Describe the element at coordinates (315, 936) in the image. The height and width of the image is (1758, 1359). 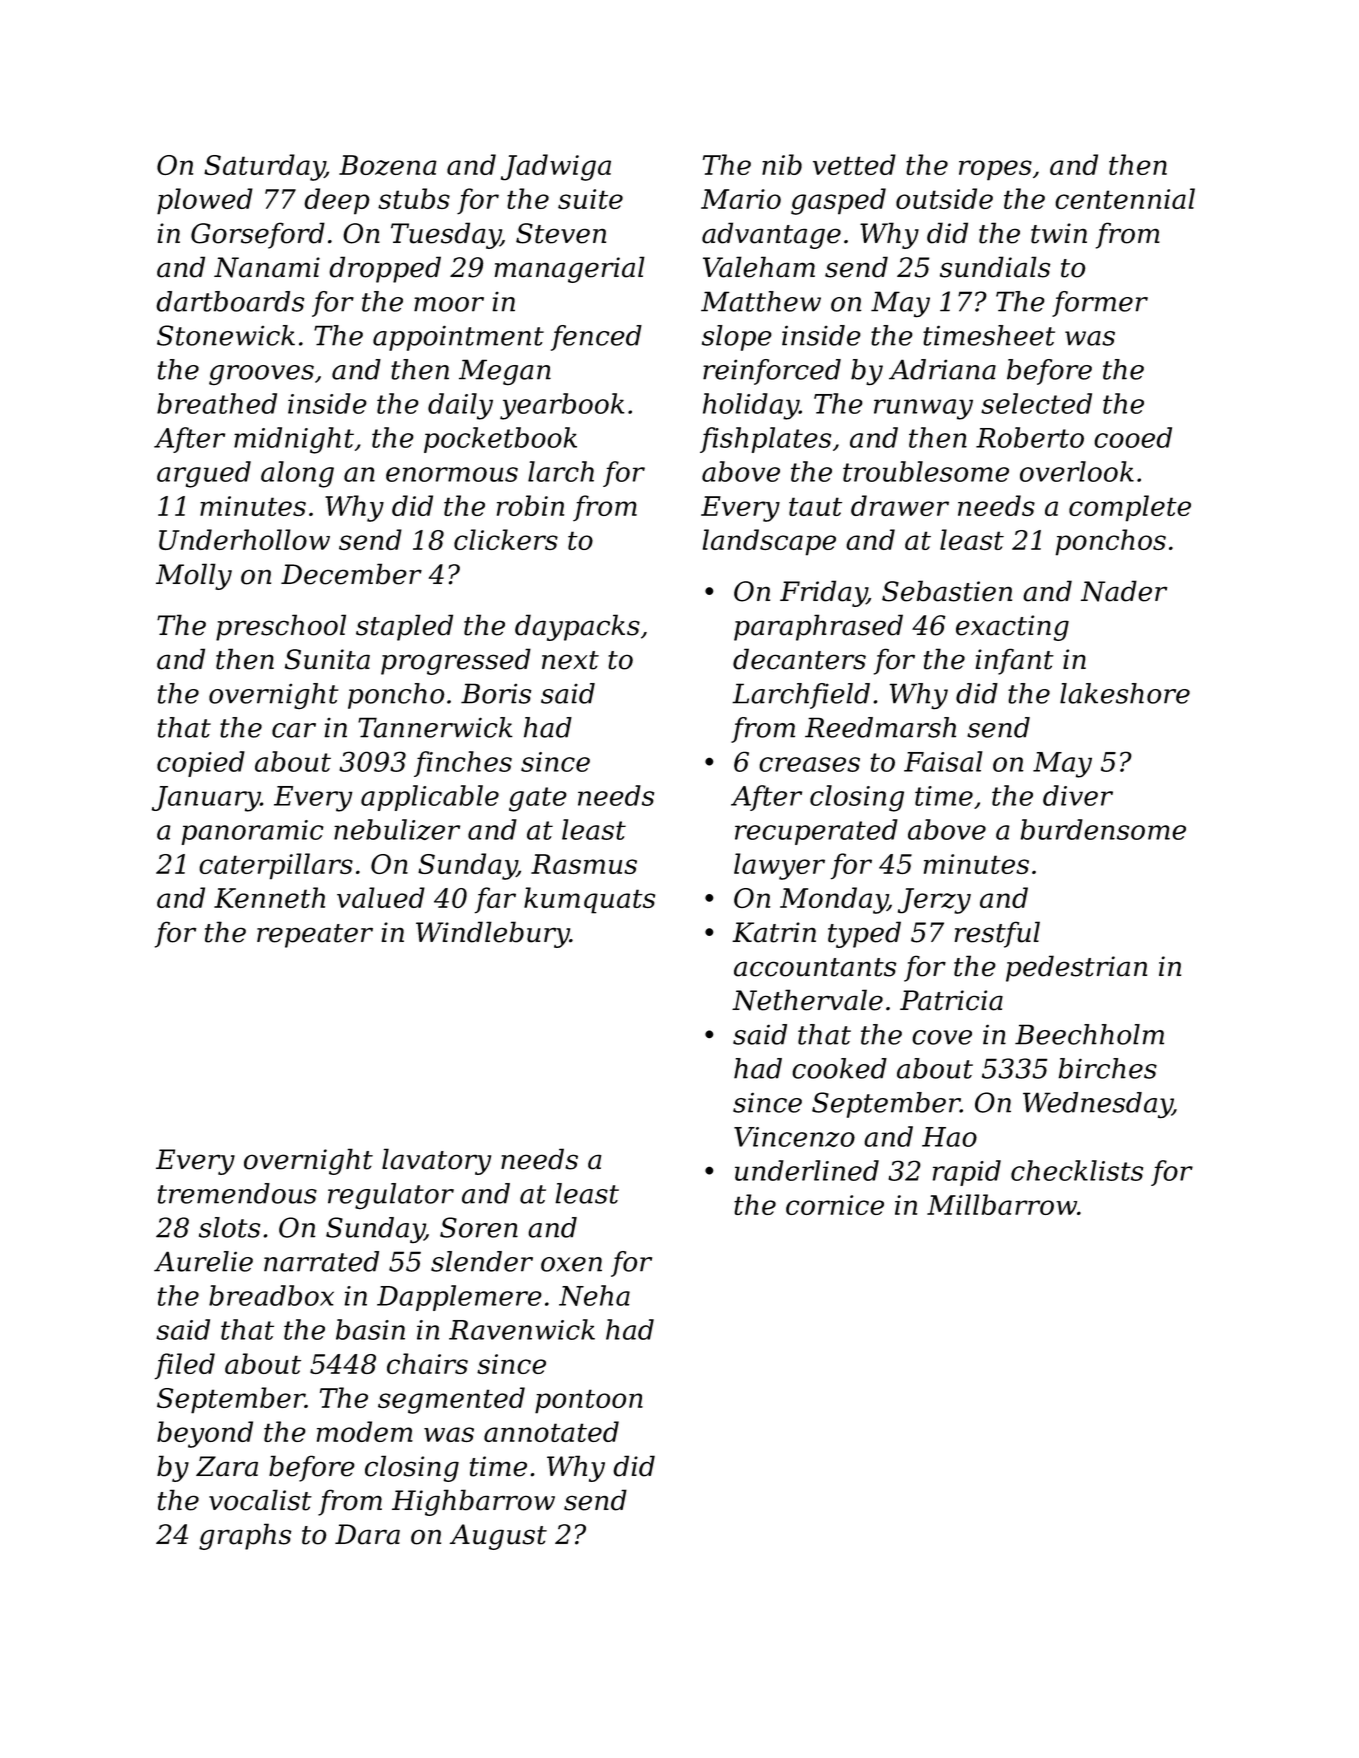
I see `repeater` at that location.
